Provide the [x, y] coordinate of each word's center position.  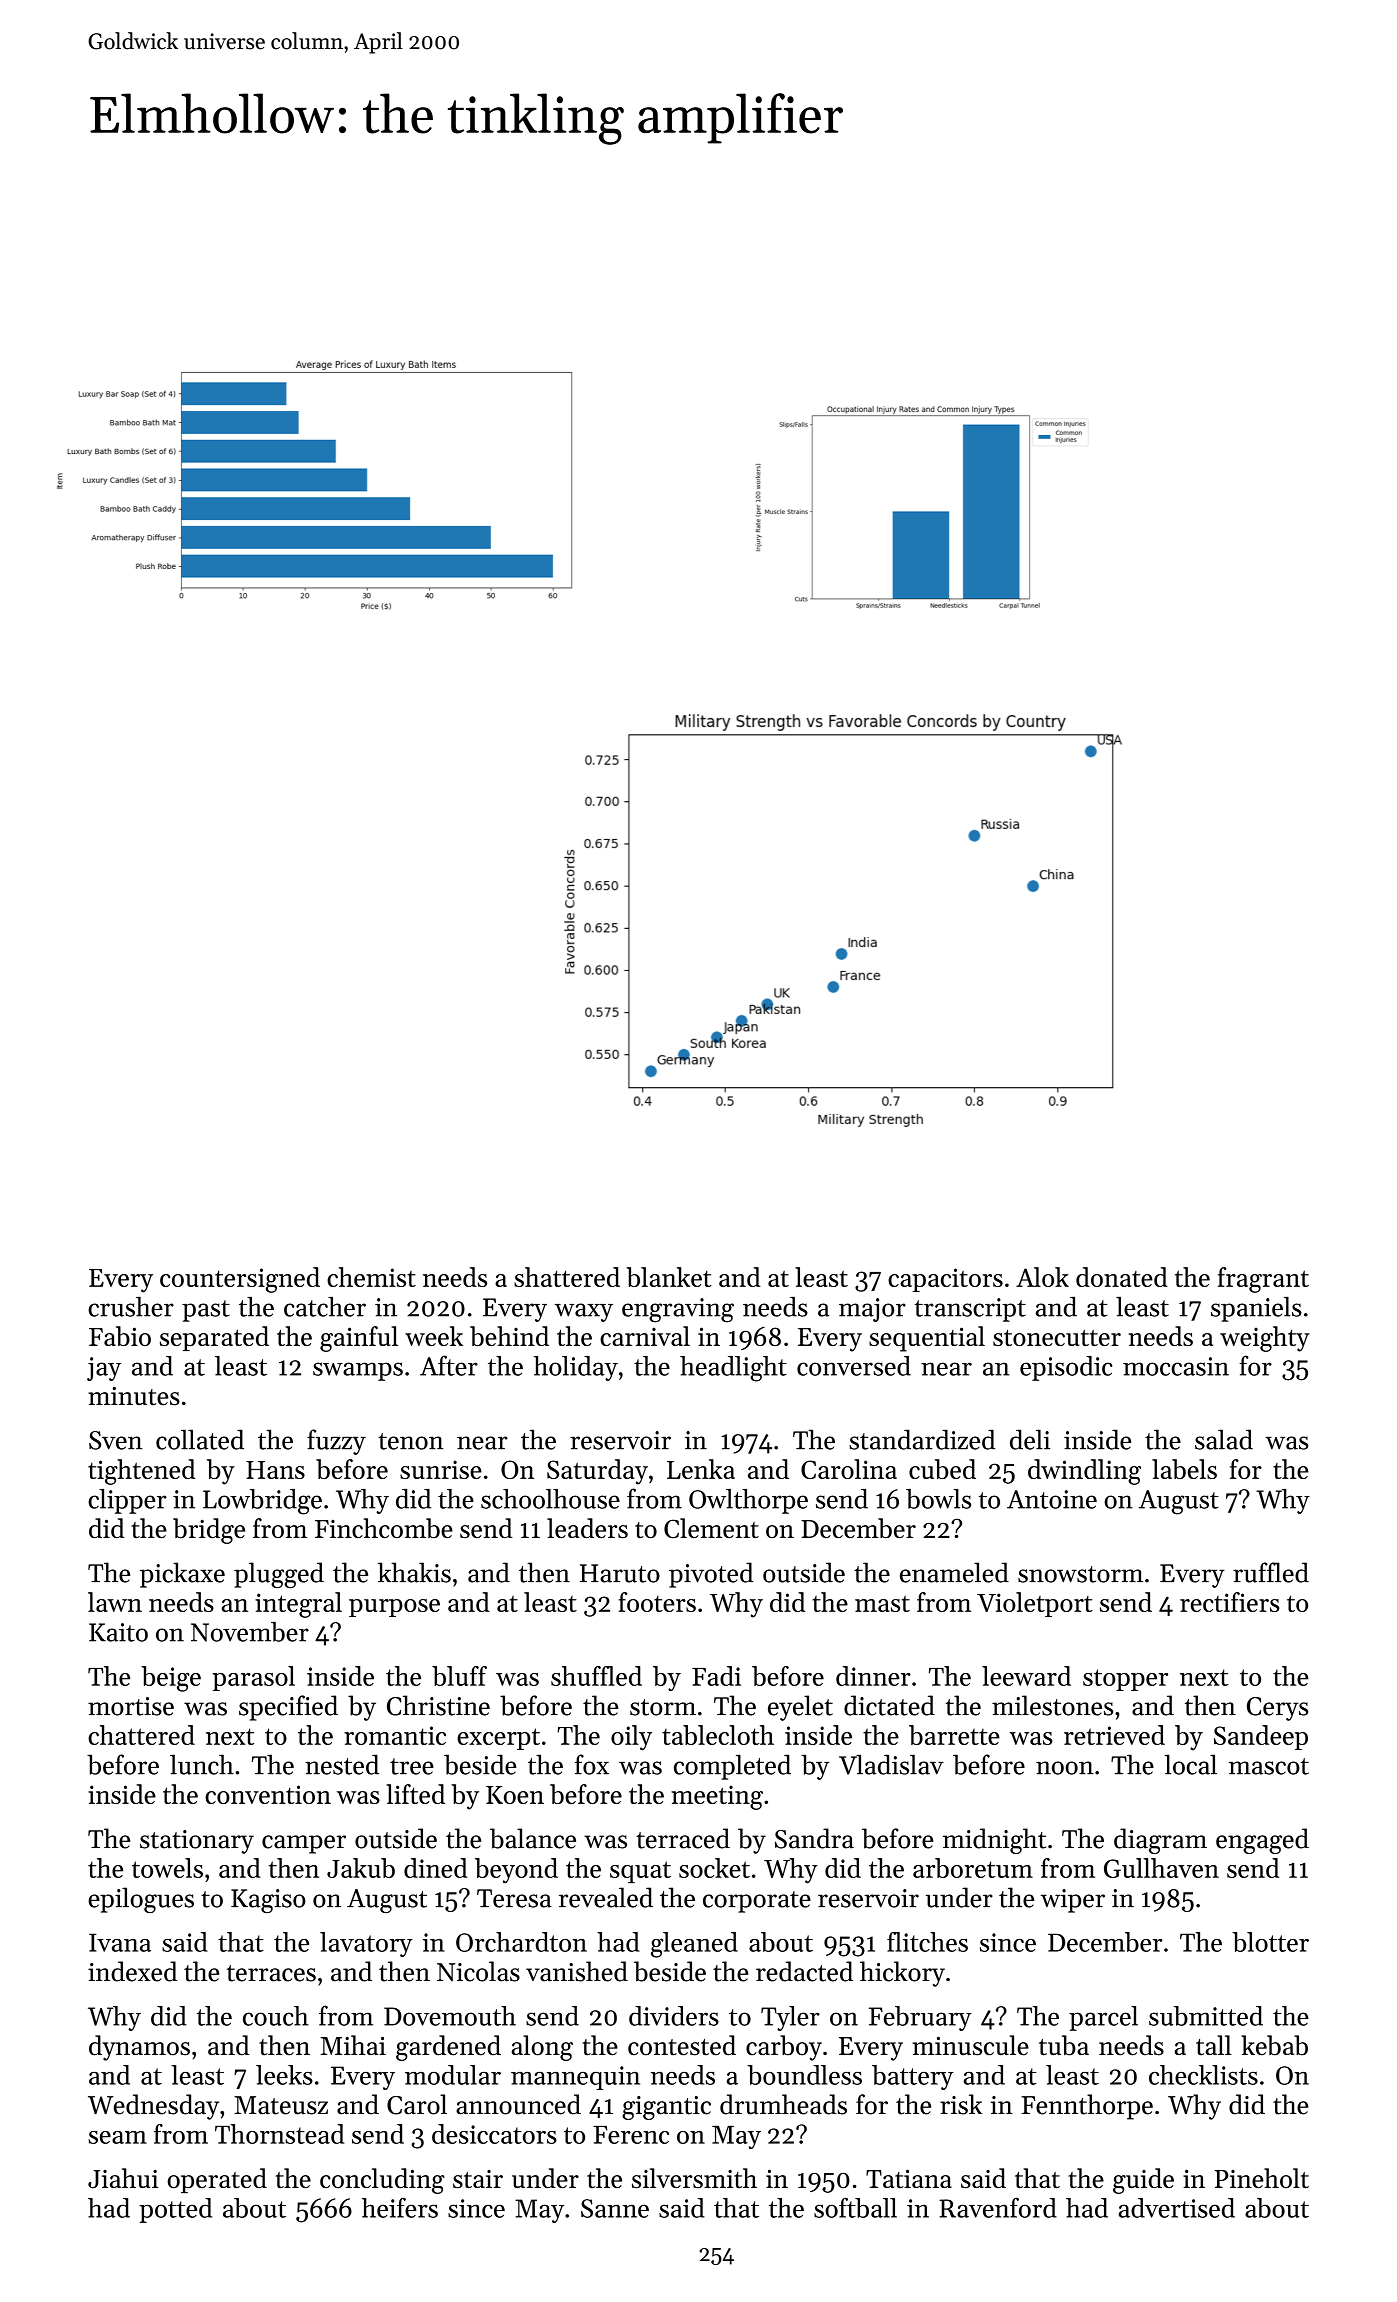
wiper [1073, 1901]
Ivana [120, 1942]
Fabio [120, 1336]
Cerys [1277, 1709]
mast [882, 1604]
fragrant [1263, 1280]
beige [171, 1679]
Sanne [615, 2208]
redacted [804, 1971]
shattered [567, 1277]
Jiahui [123, 2178]
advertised [1176, 2208]
